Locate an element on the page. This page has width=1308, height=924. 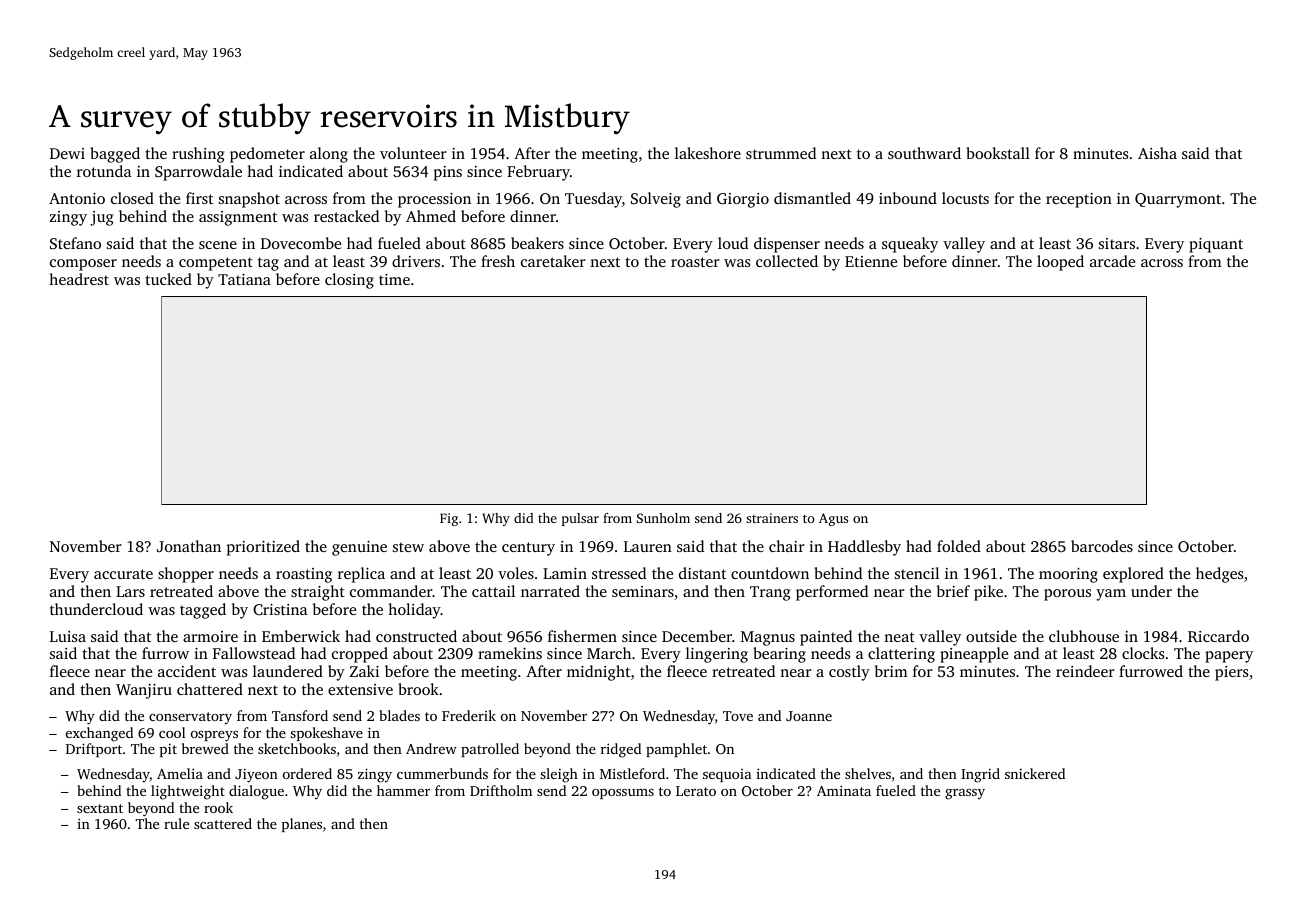
headrest is located at coordinates (79, 279).
